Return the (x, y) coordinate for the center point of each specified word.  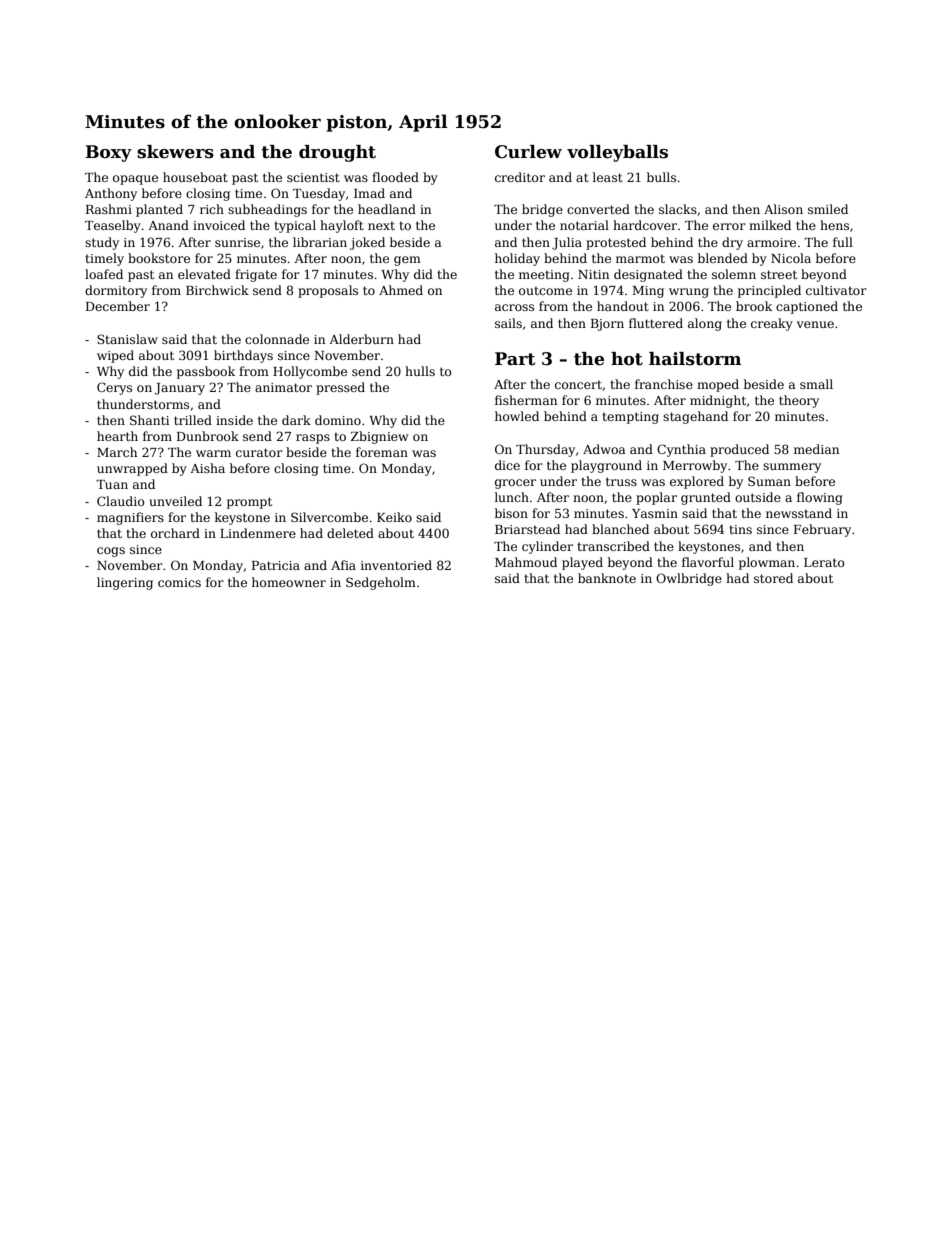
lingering (125, 583)
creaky (772, 324)
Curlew (528, 152)
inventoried (396, 565)
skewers (175, 152)
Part (515, 359)
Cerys (114, 388)
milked (770, 225)
